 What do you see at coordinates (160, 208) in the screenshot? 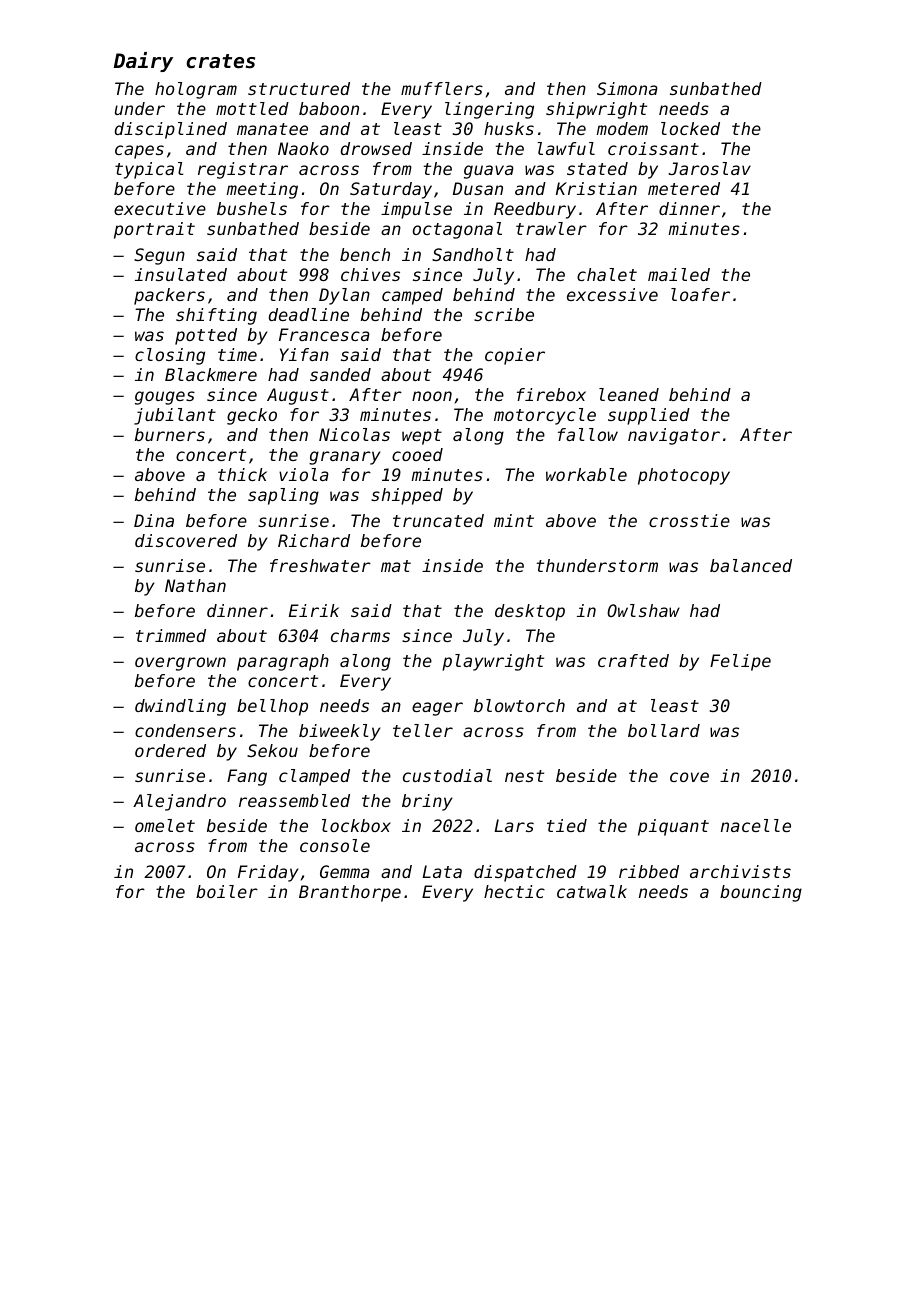
I see `executive` at bounding box center [160, 208].
